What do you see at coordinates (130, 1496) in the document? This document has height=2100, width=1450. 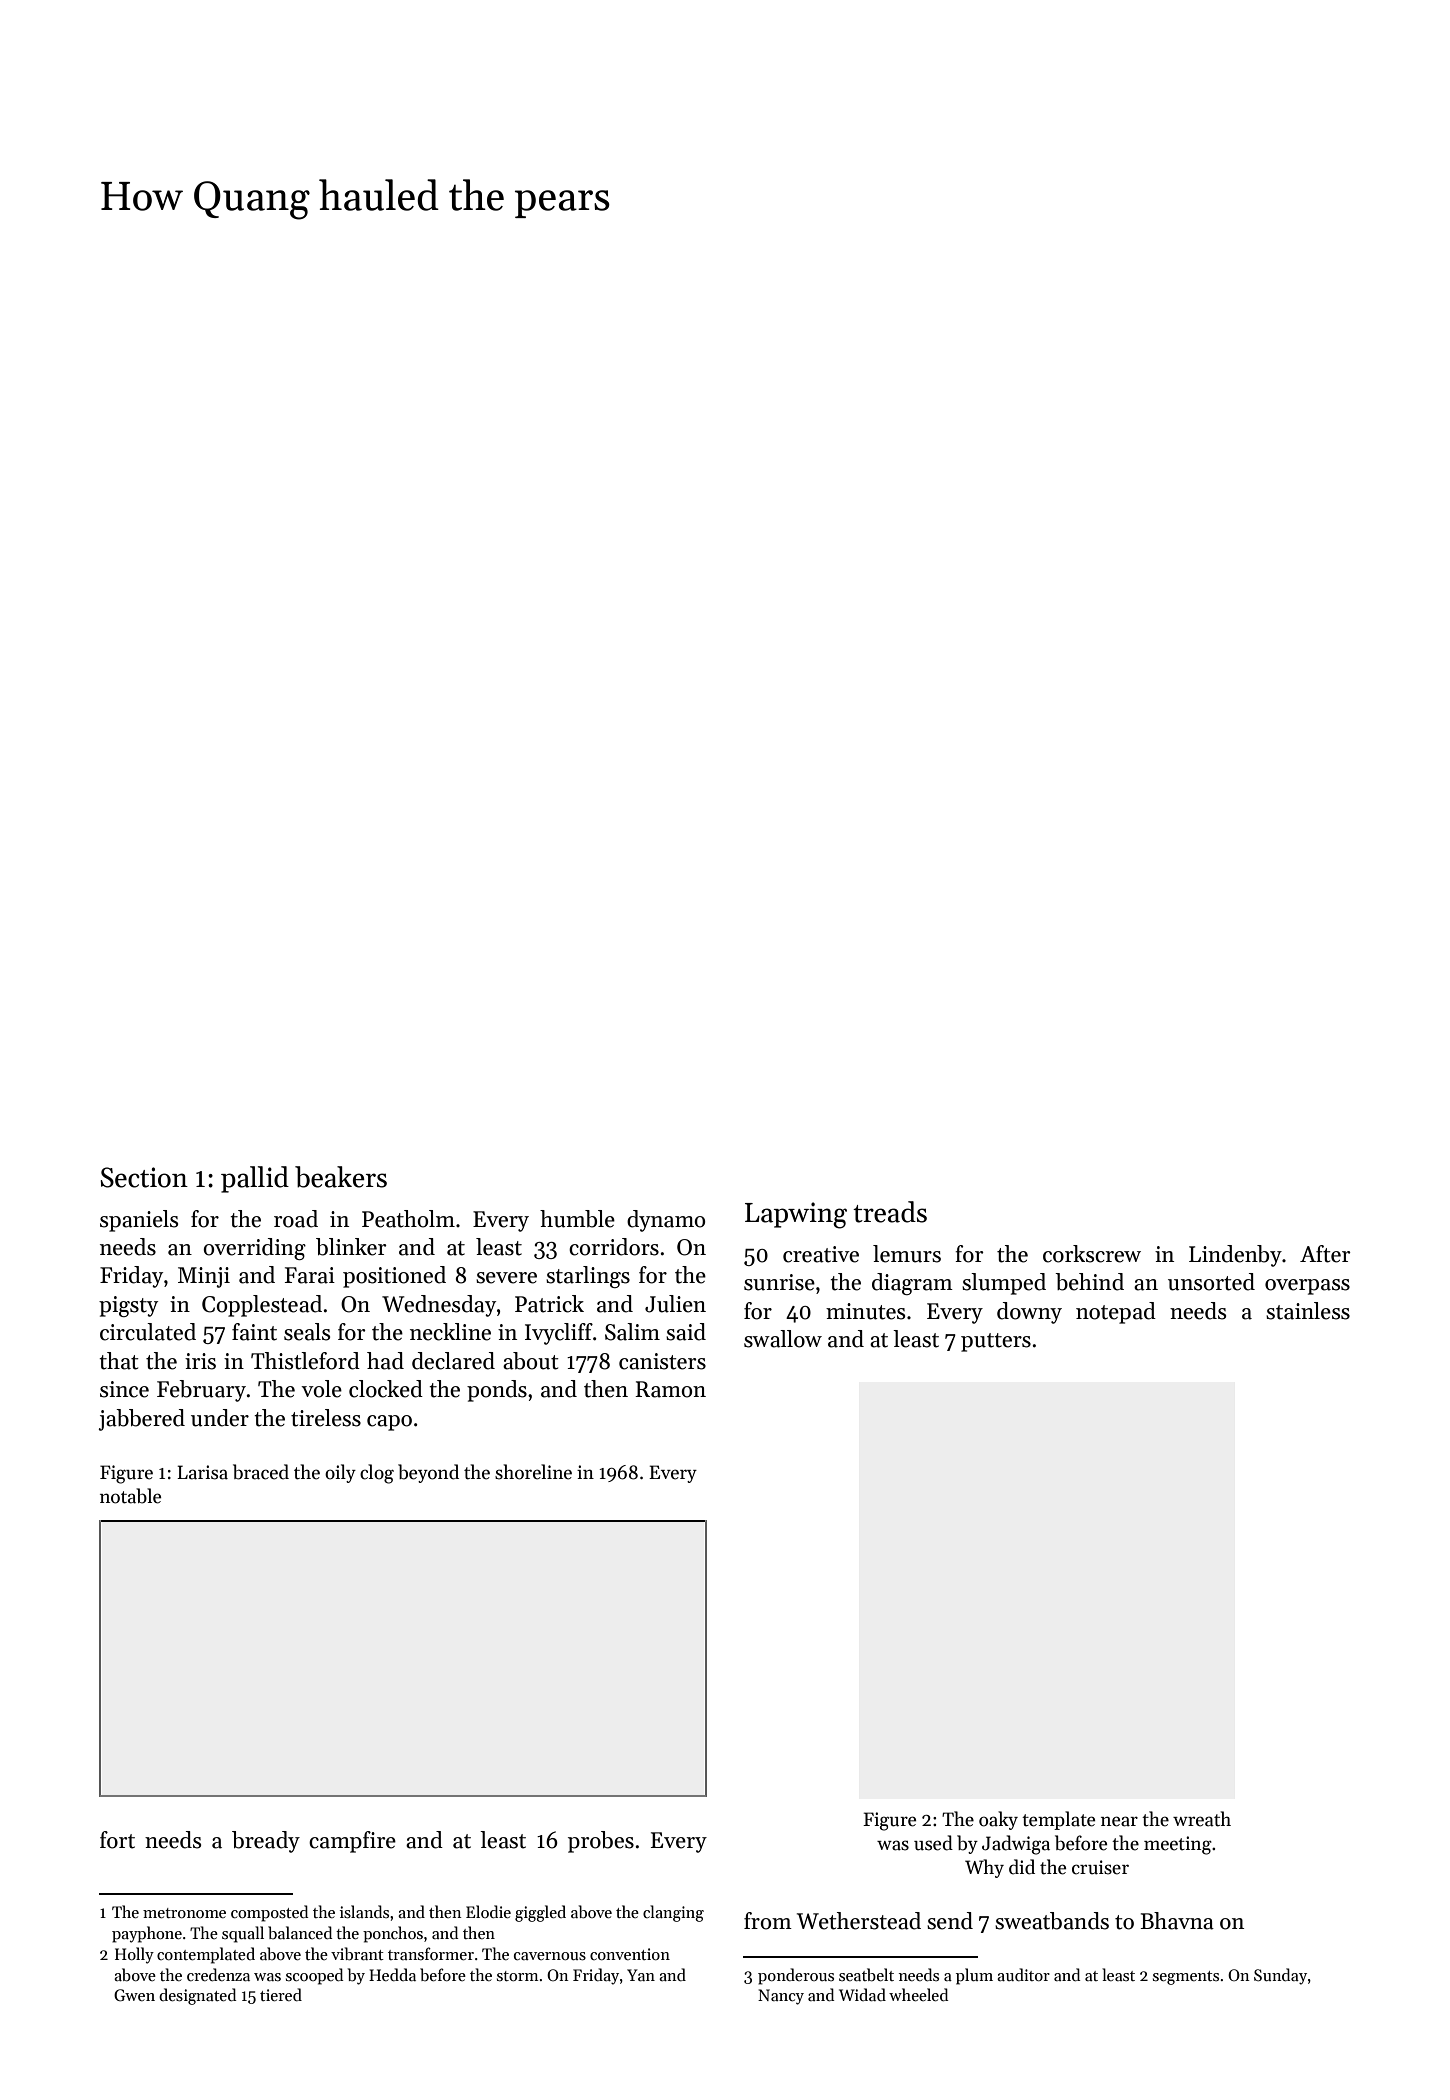 I see `notable` at bounding box center [130, 1496].
